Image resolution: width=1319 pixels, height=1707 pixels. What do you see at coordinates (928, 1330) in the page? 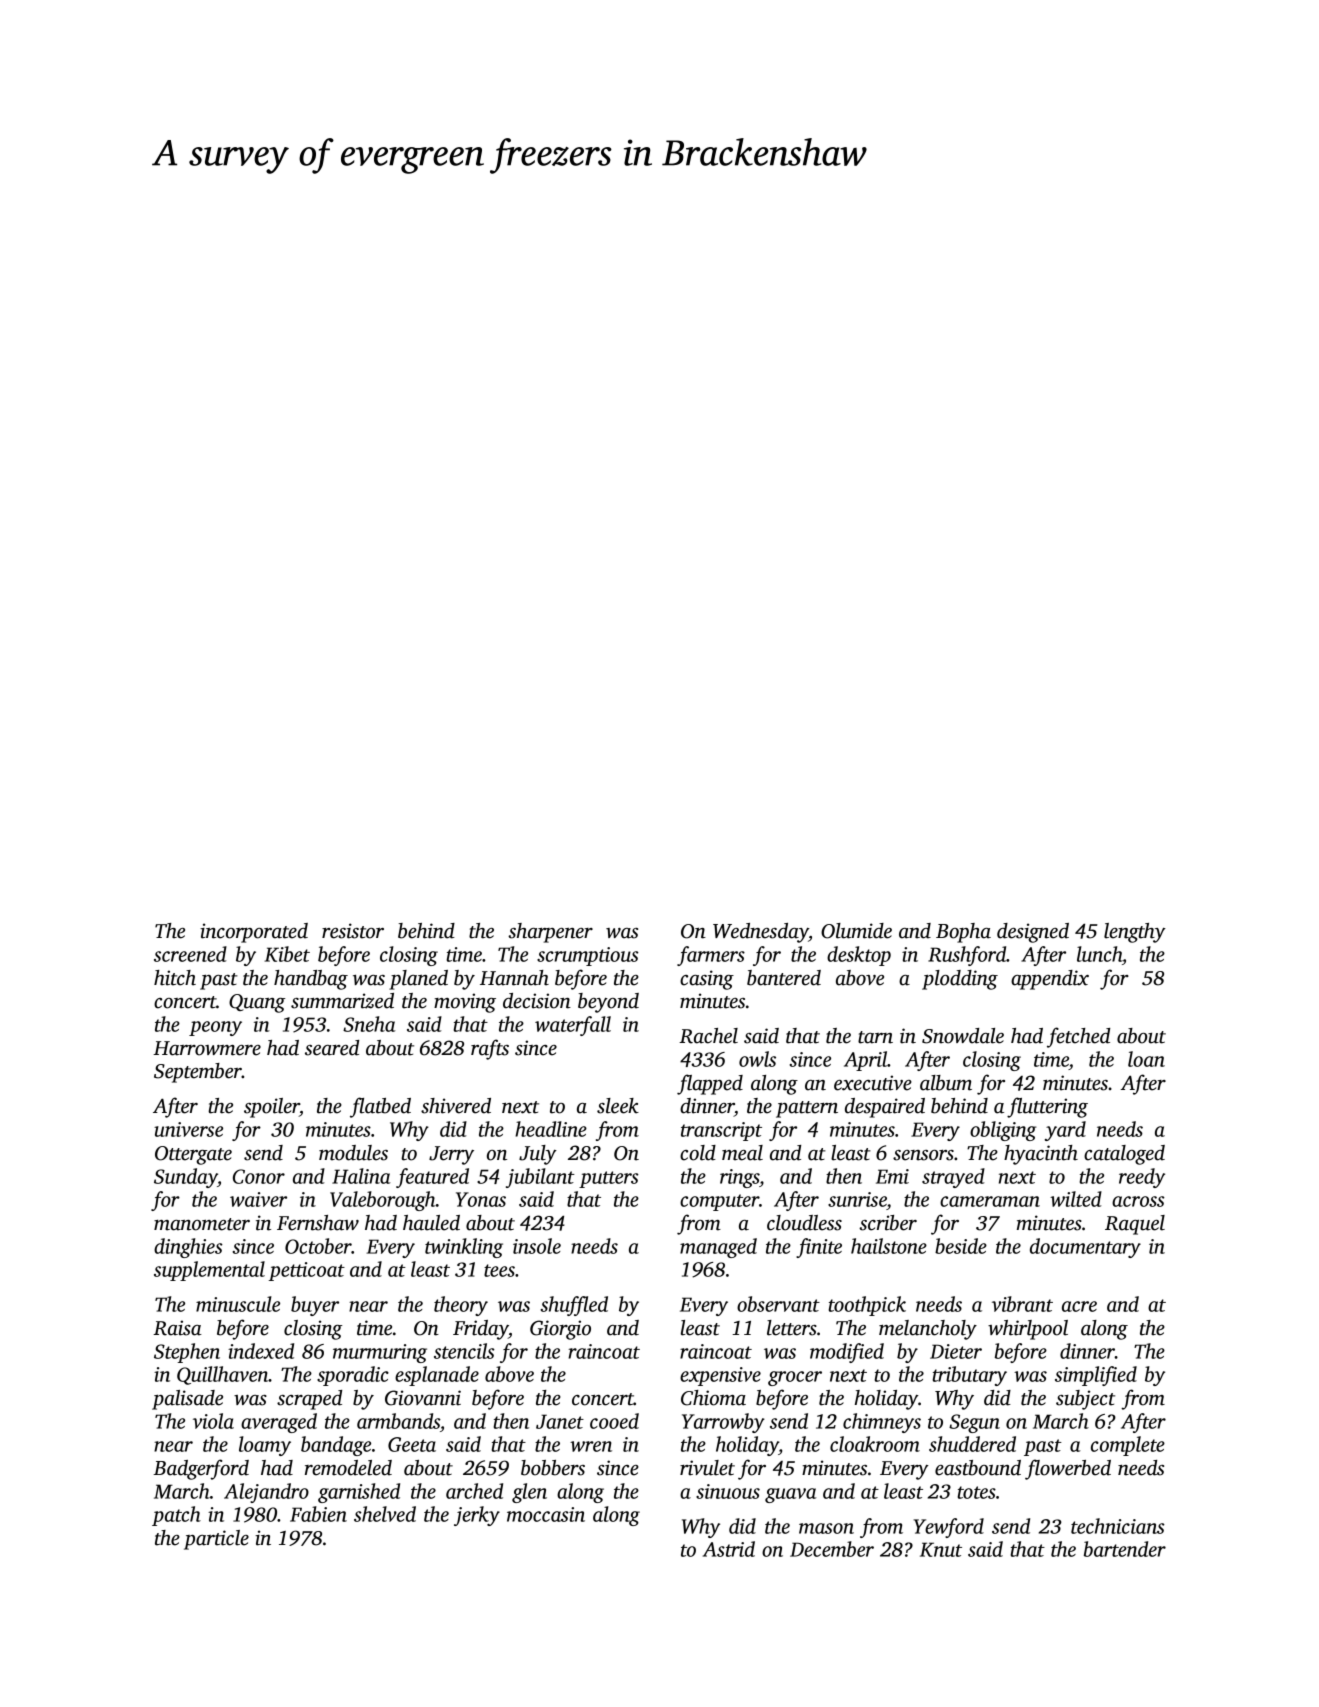
I see `melancholy` at bounding box center [928, 1330].
